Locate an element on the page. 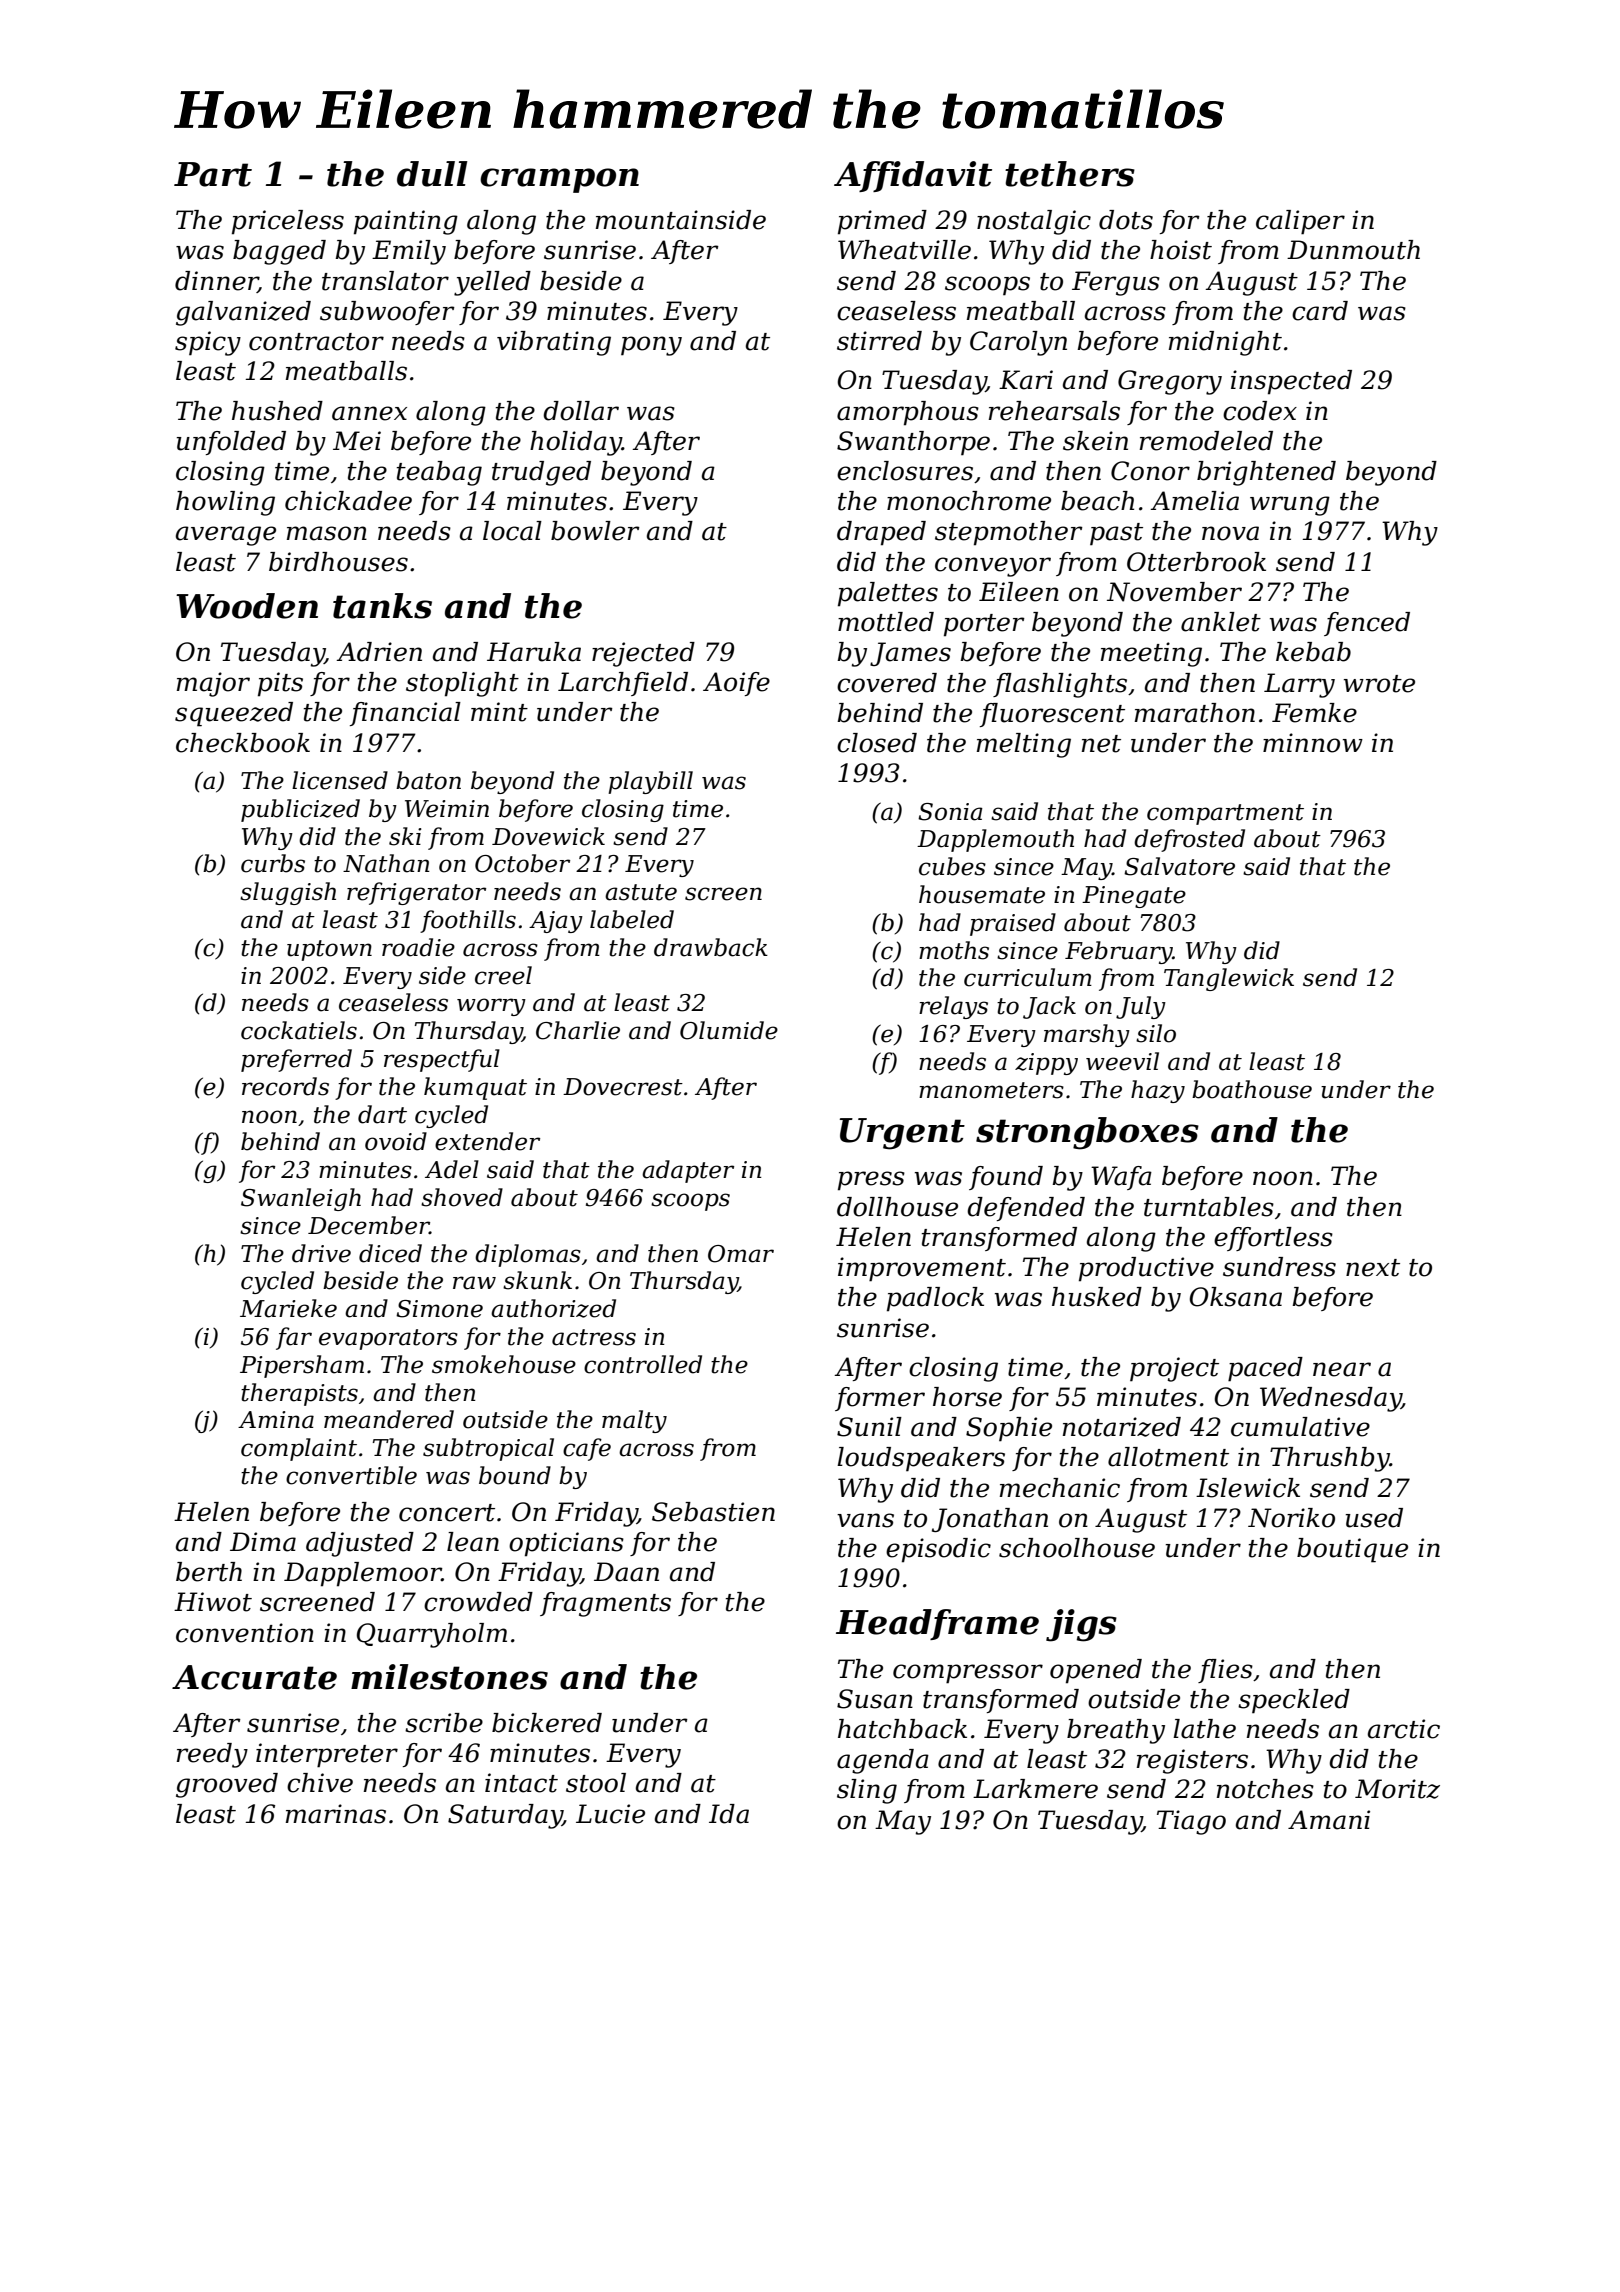 This image has width=1620, height=2292. playbill is located at coordinates (650, 782).
